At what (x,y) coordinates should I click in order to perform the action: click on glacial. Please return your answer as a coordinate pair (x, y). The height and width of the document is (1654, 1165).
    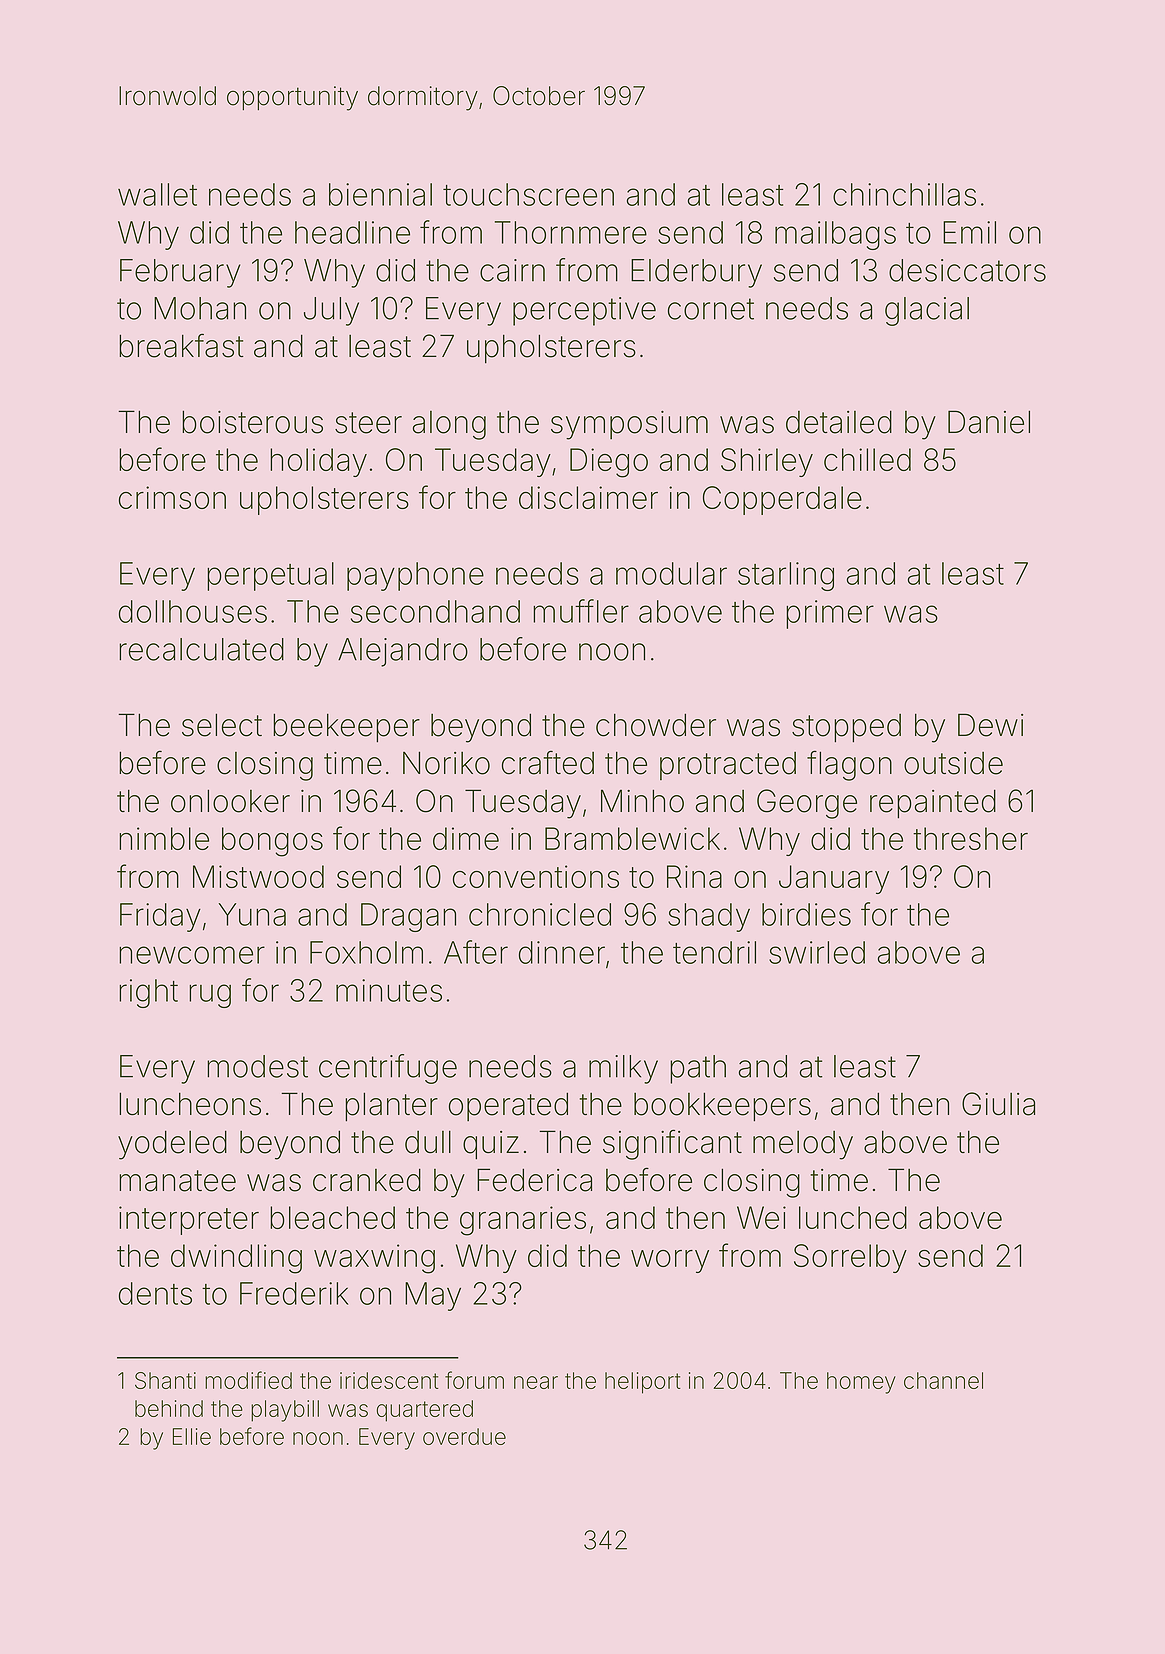
    Looking at the image, I should click on (927, 311).
